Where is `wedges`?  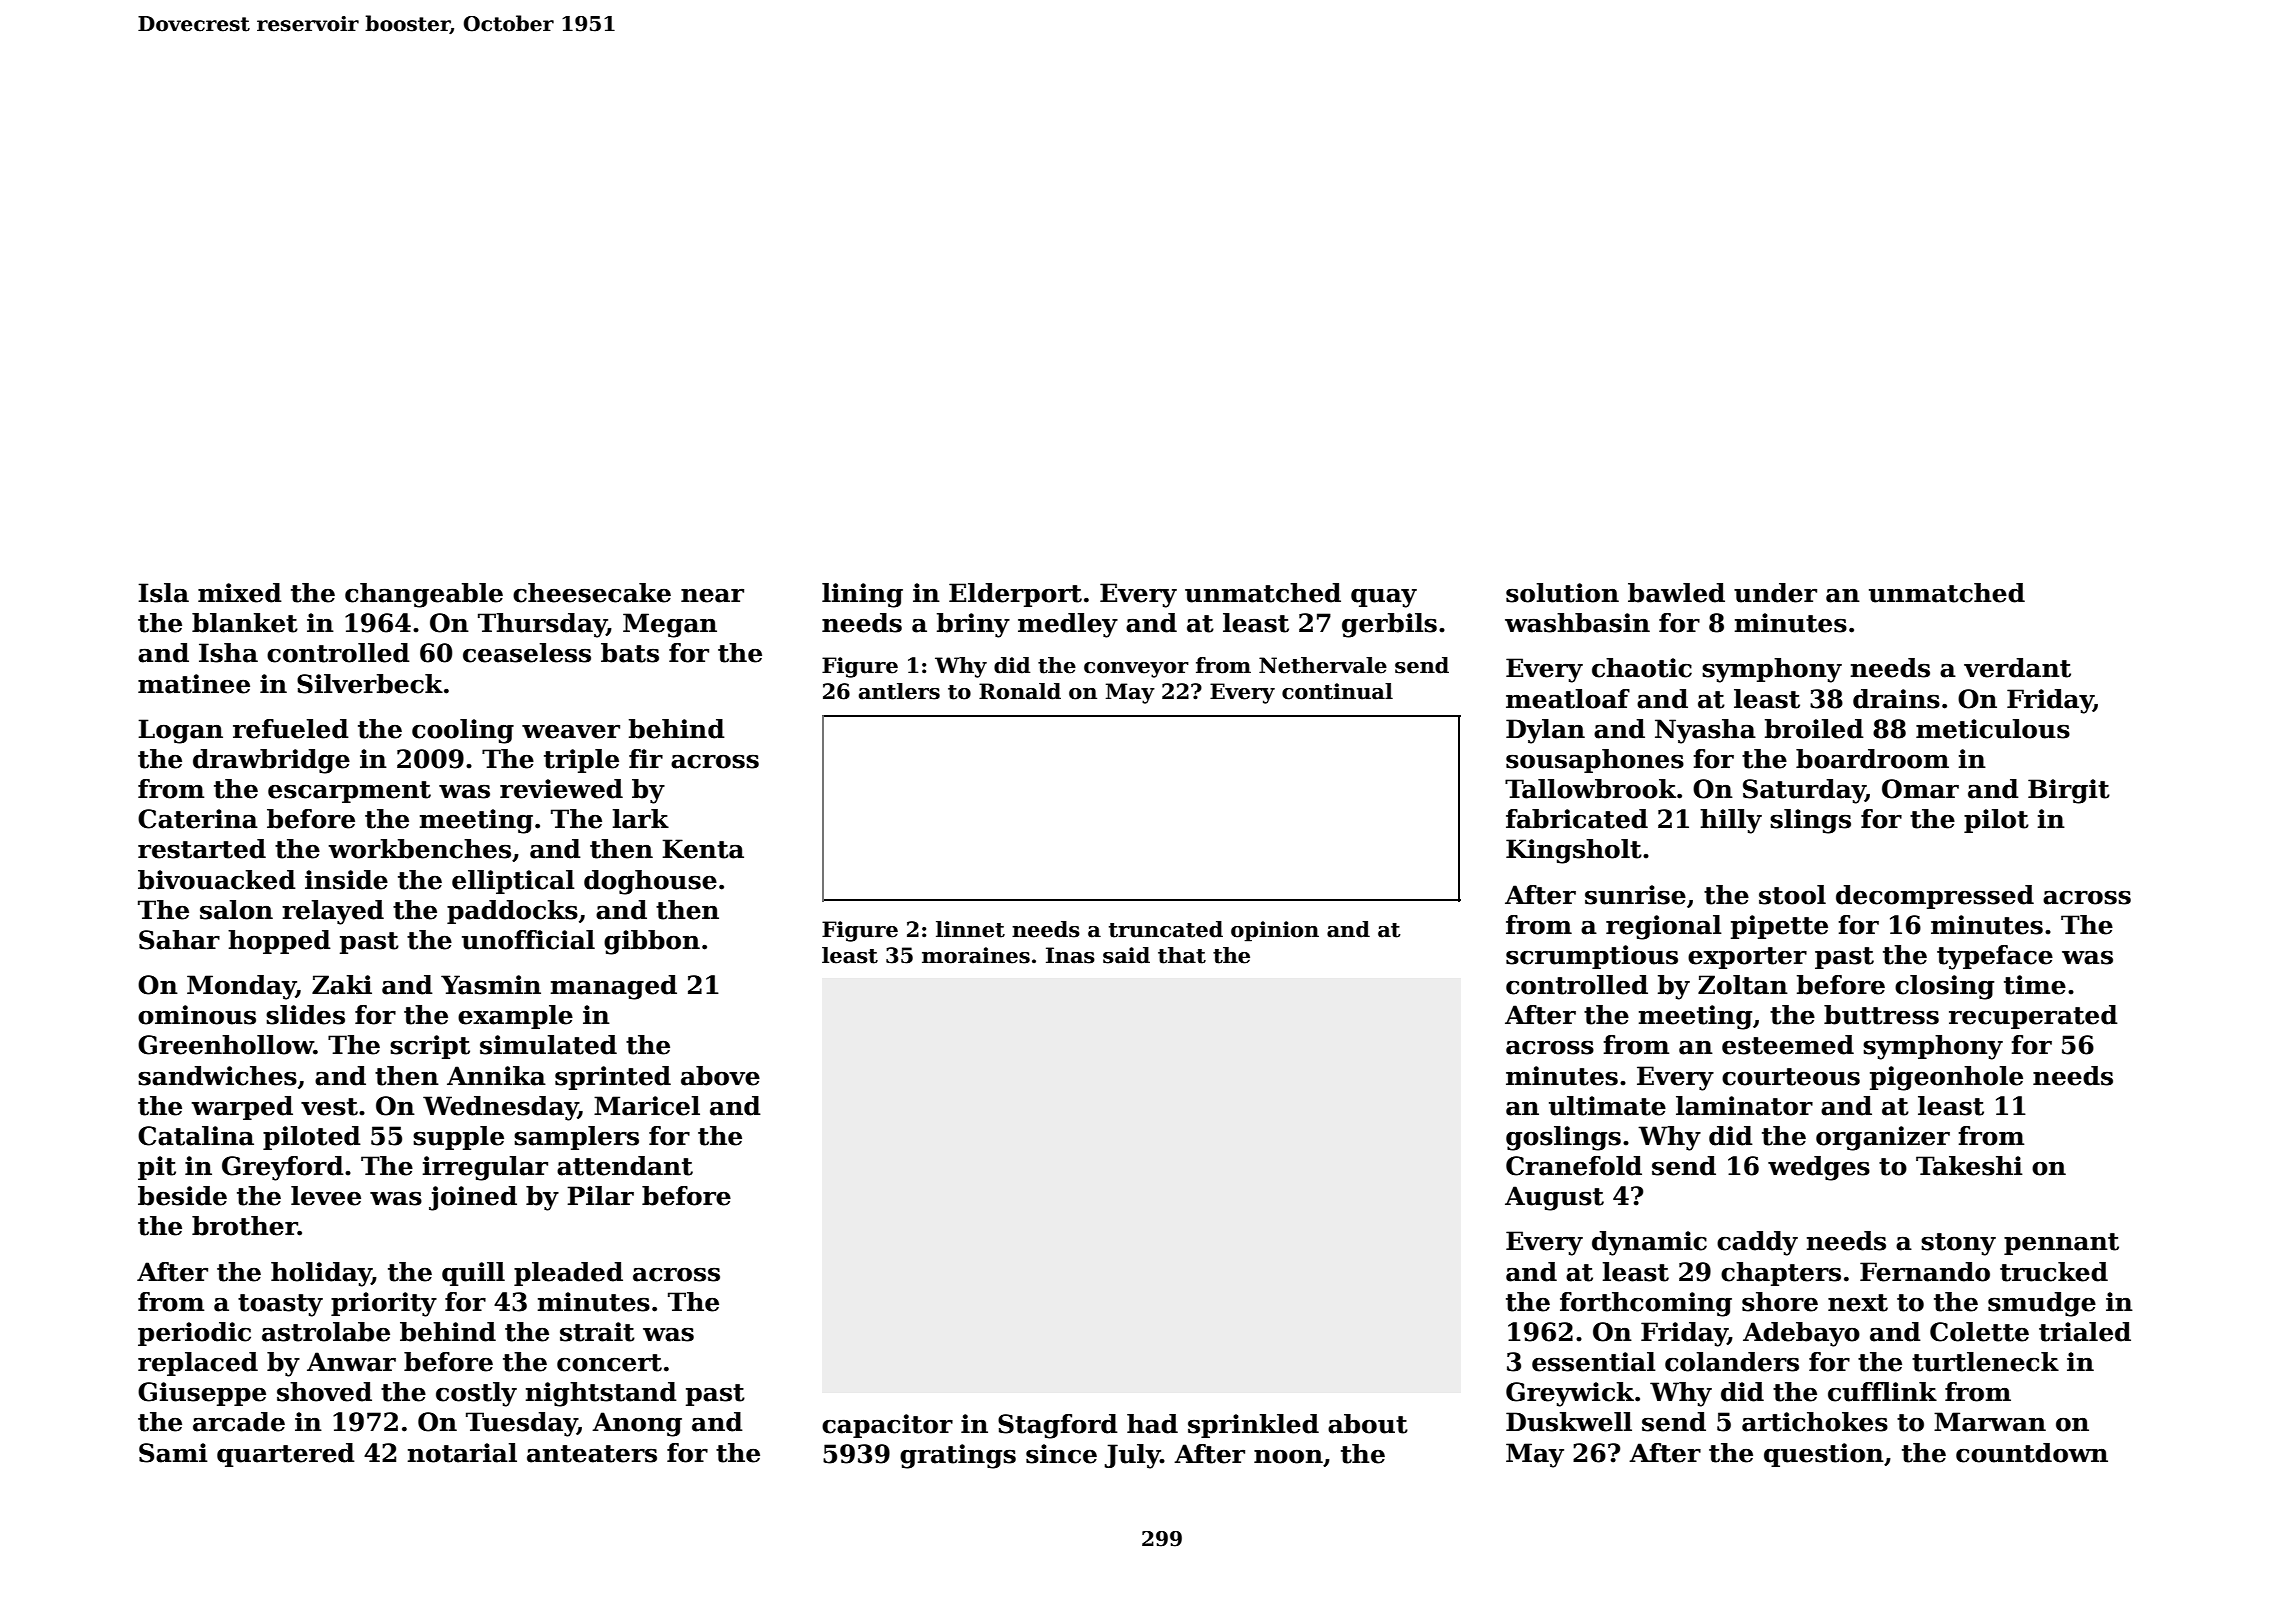
wedges is located at coordinates (1819, 1168).
